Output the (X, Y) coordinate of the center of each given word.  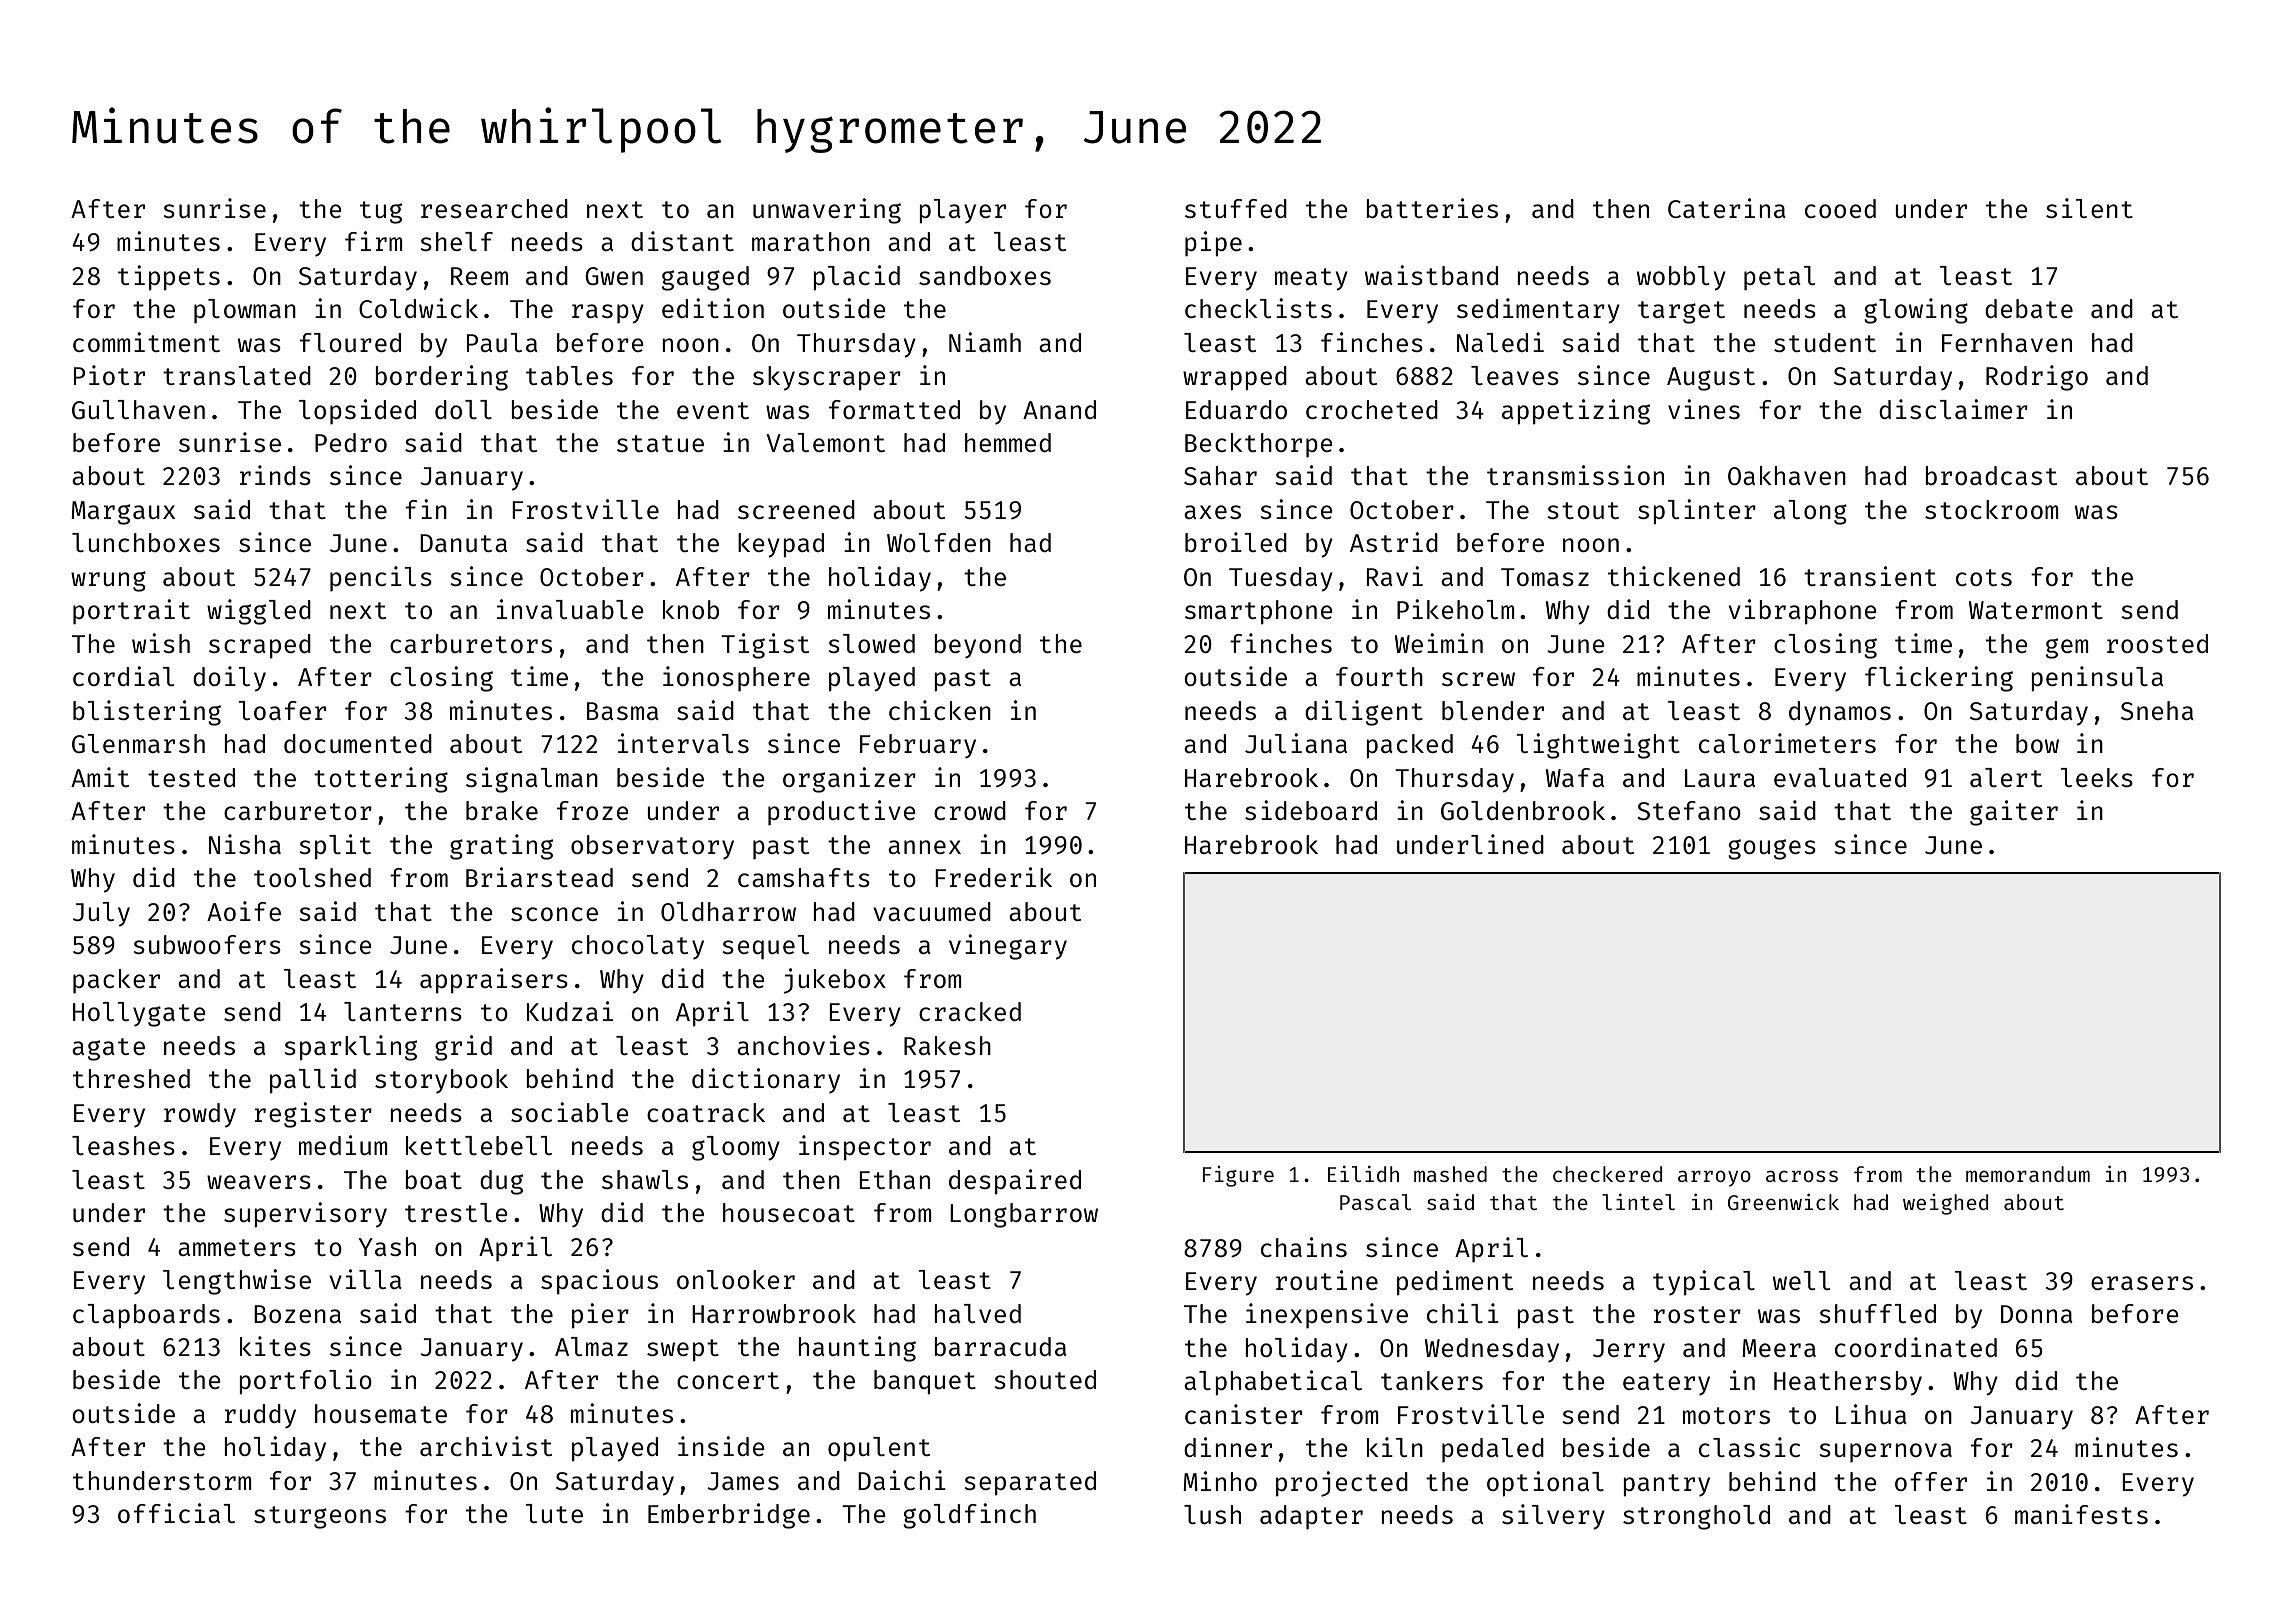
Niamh (985, 342)
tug (381, 212)
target (1681, 312)
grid (463, 1048)
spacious (599, 1281)
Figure (1238, 1176)
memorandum (2028, 1174)
